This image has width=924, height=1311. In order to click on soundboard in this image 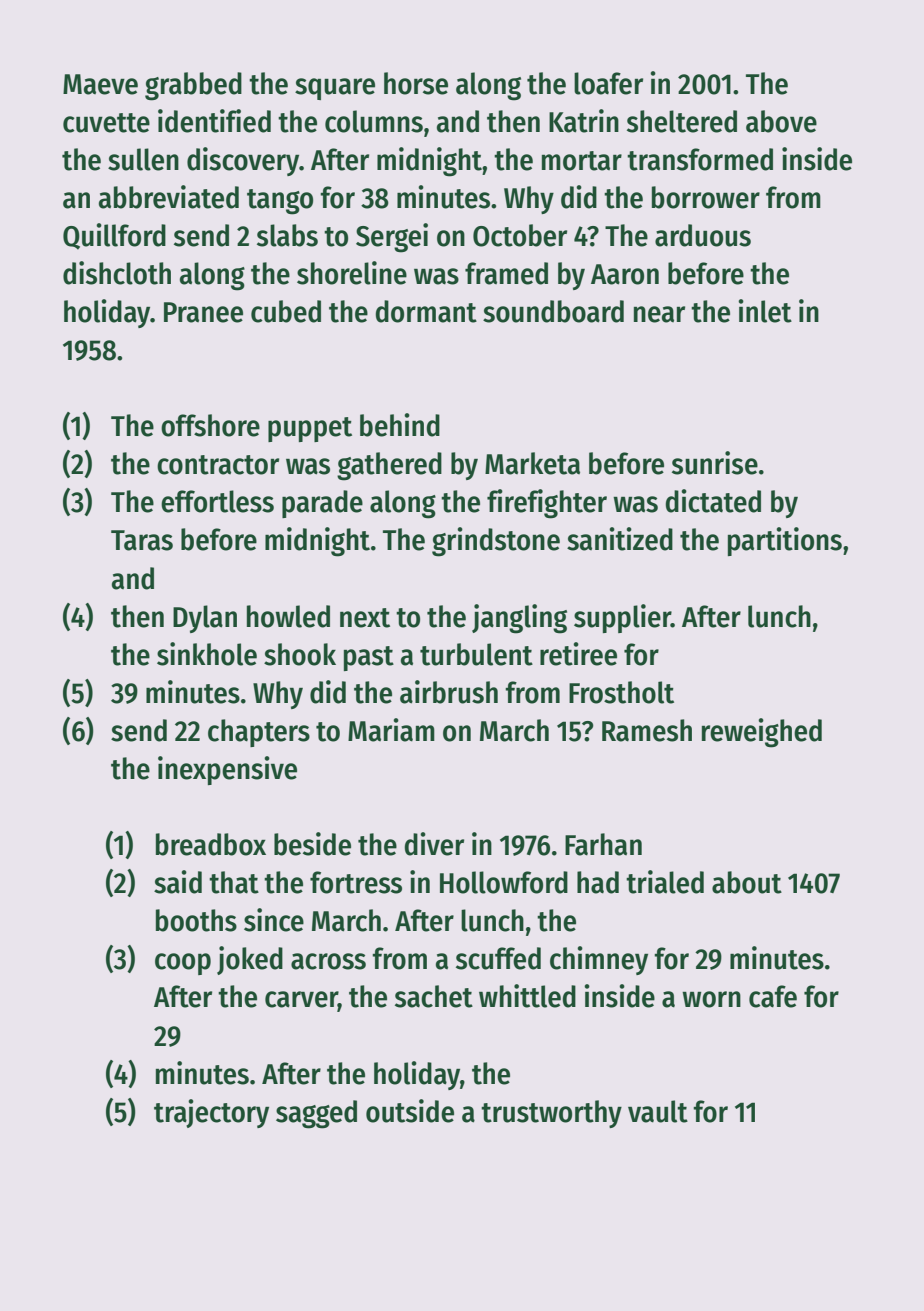, I will do `click(553, 311)`.
